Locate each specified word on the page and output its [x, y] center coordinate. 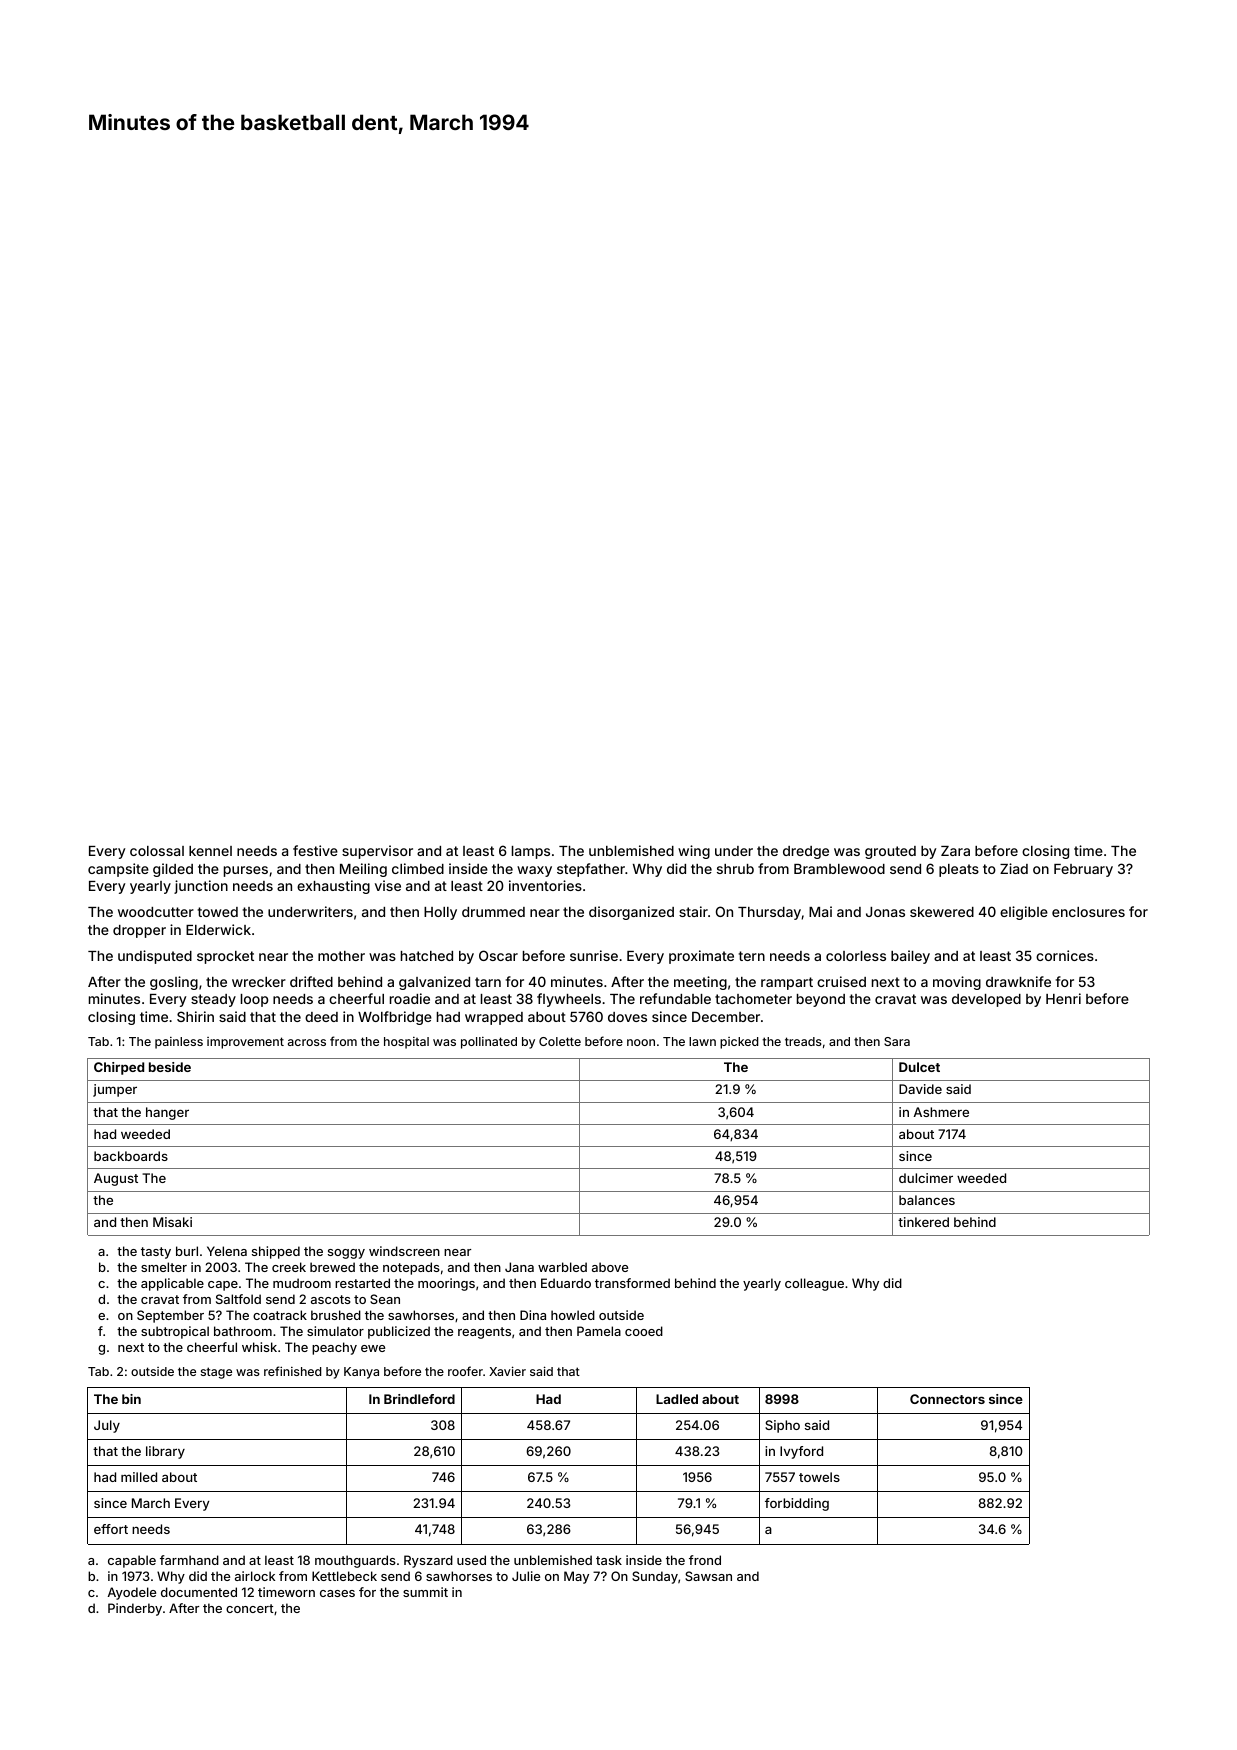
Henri [1063, 998]
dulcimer [926, 1178]
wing [694, 852]
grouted [890, 852]
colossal [157, 851]
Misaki [172, 1222]
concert [250, 1608]
